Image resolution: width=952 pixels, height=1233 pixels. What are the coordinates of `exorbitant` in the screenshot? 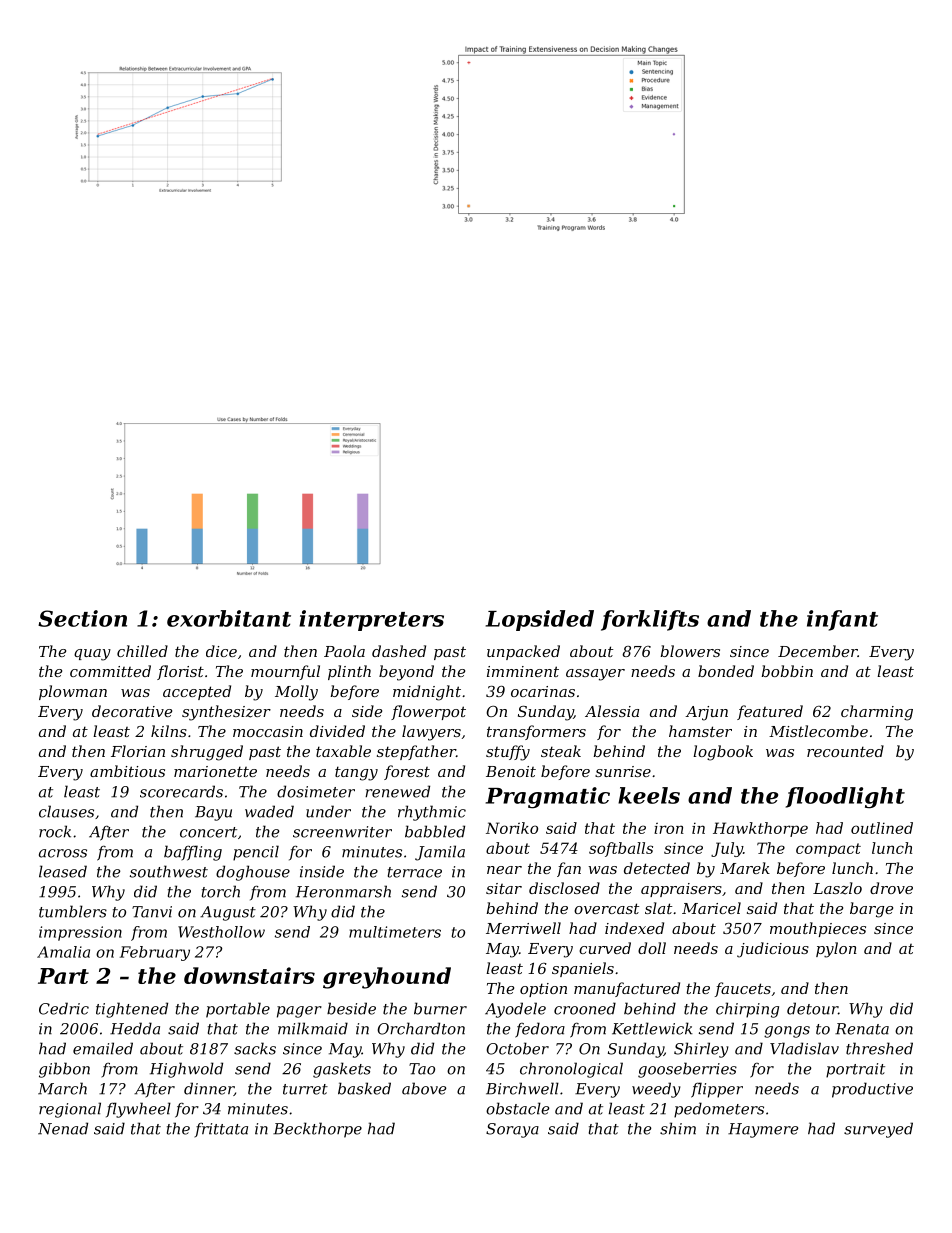 It's located at (229, 618).
